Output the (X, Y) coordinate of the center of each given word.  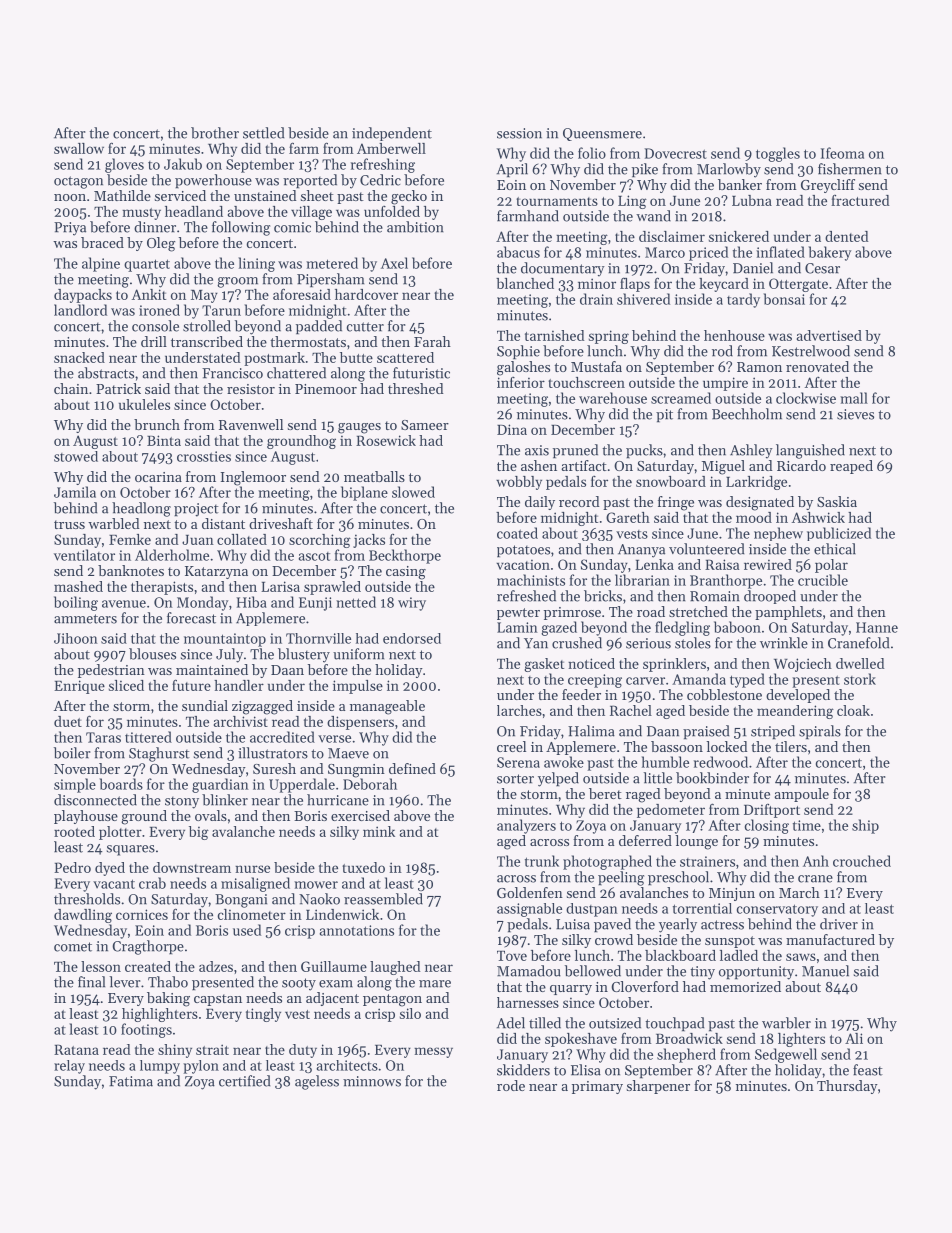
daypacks (83, 296)
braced (102, 242)
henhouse (734, 335)
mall (854, 398)
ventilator (84, 555)
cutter (365, 327)
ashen (539, 465)
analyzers (526, 826)
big (199, 833)
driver (839, 924)
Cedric (380, 180)
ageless (317, 1082)
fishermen (850, 169)
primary (597, 1087)
